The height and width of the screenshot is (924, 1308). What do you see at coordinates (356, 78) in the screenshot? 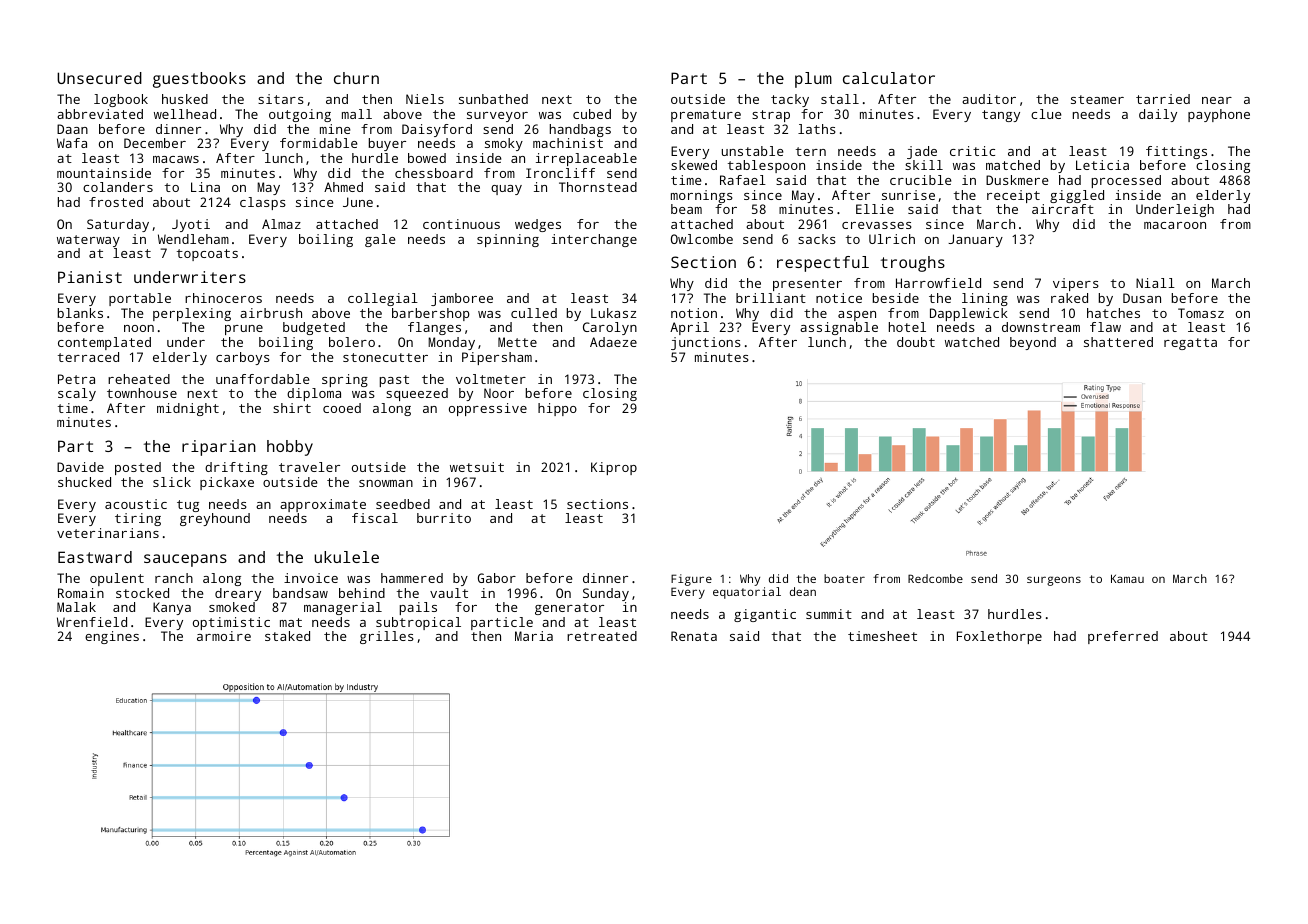
I see `churn` at bounding box center [356, 78].
